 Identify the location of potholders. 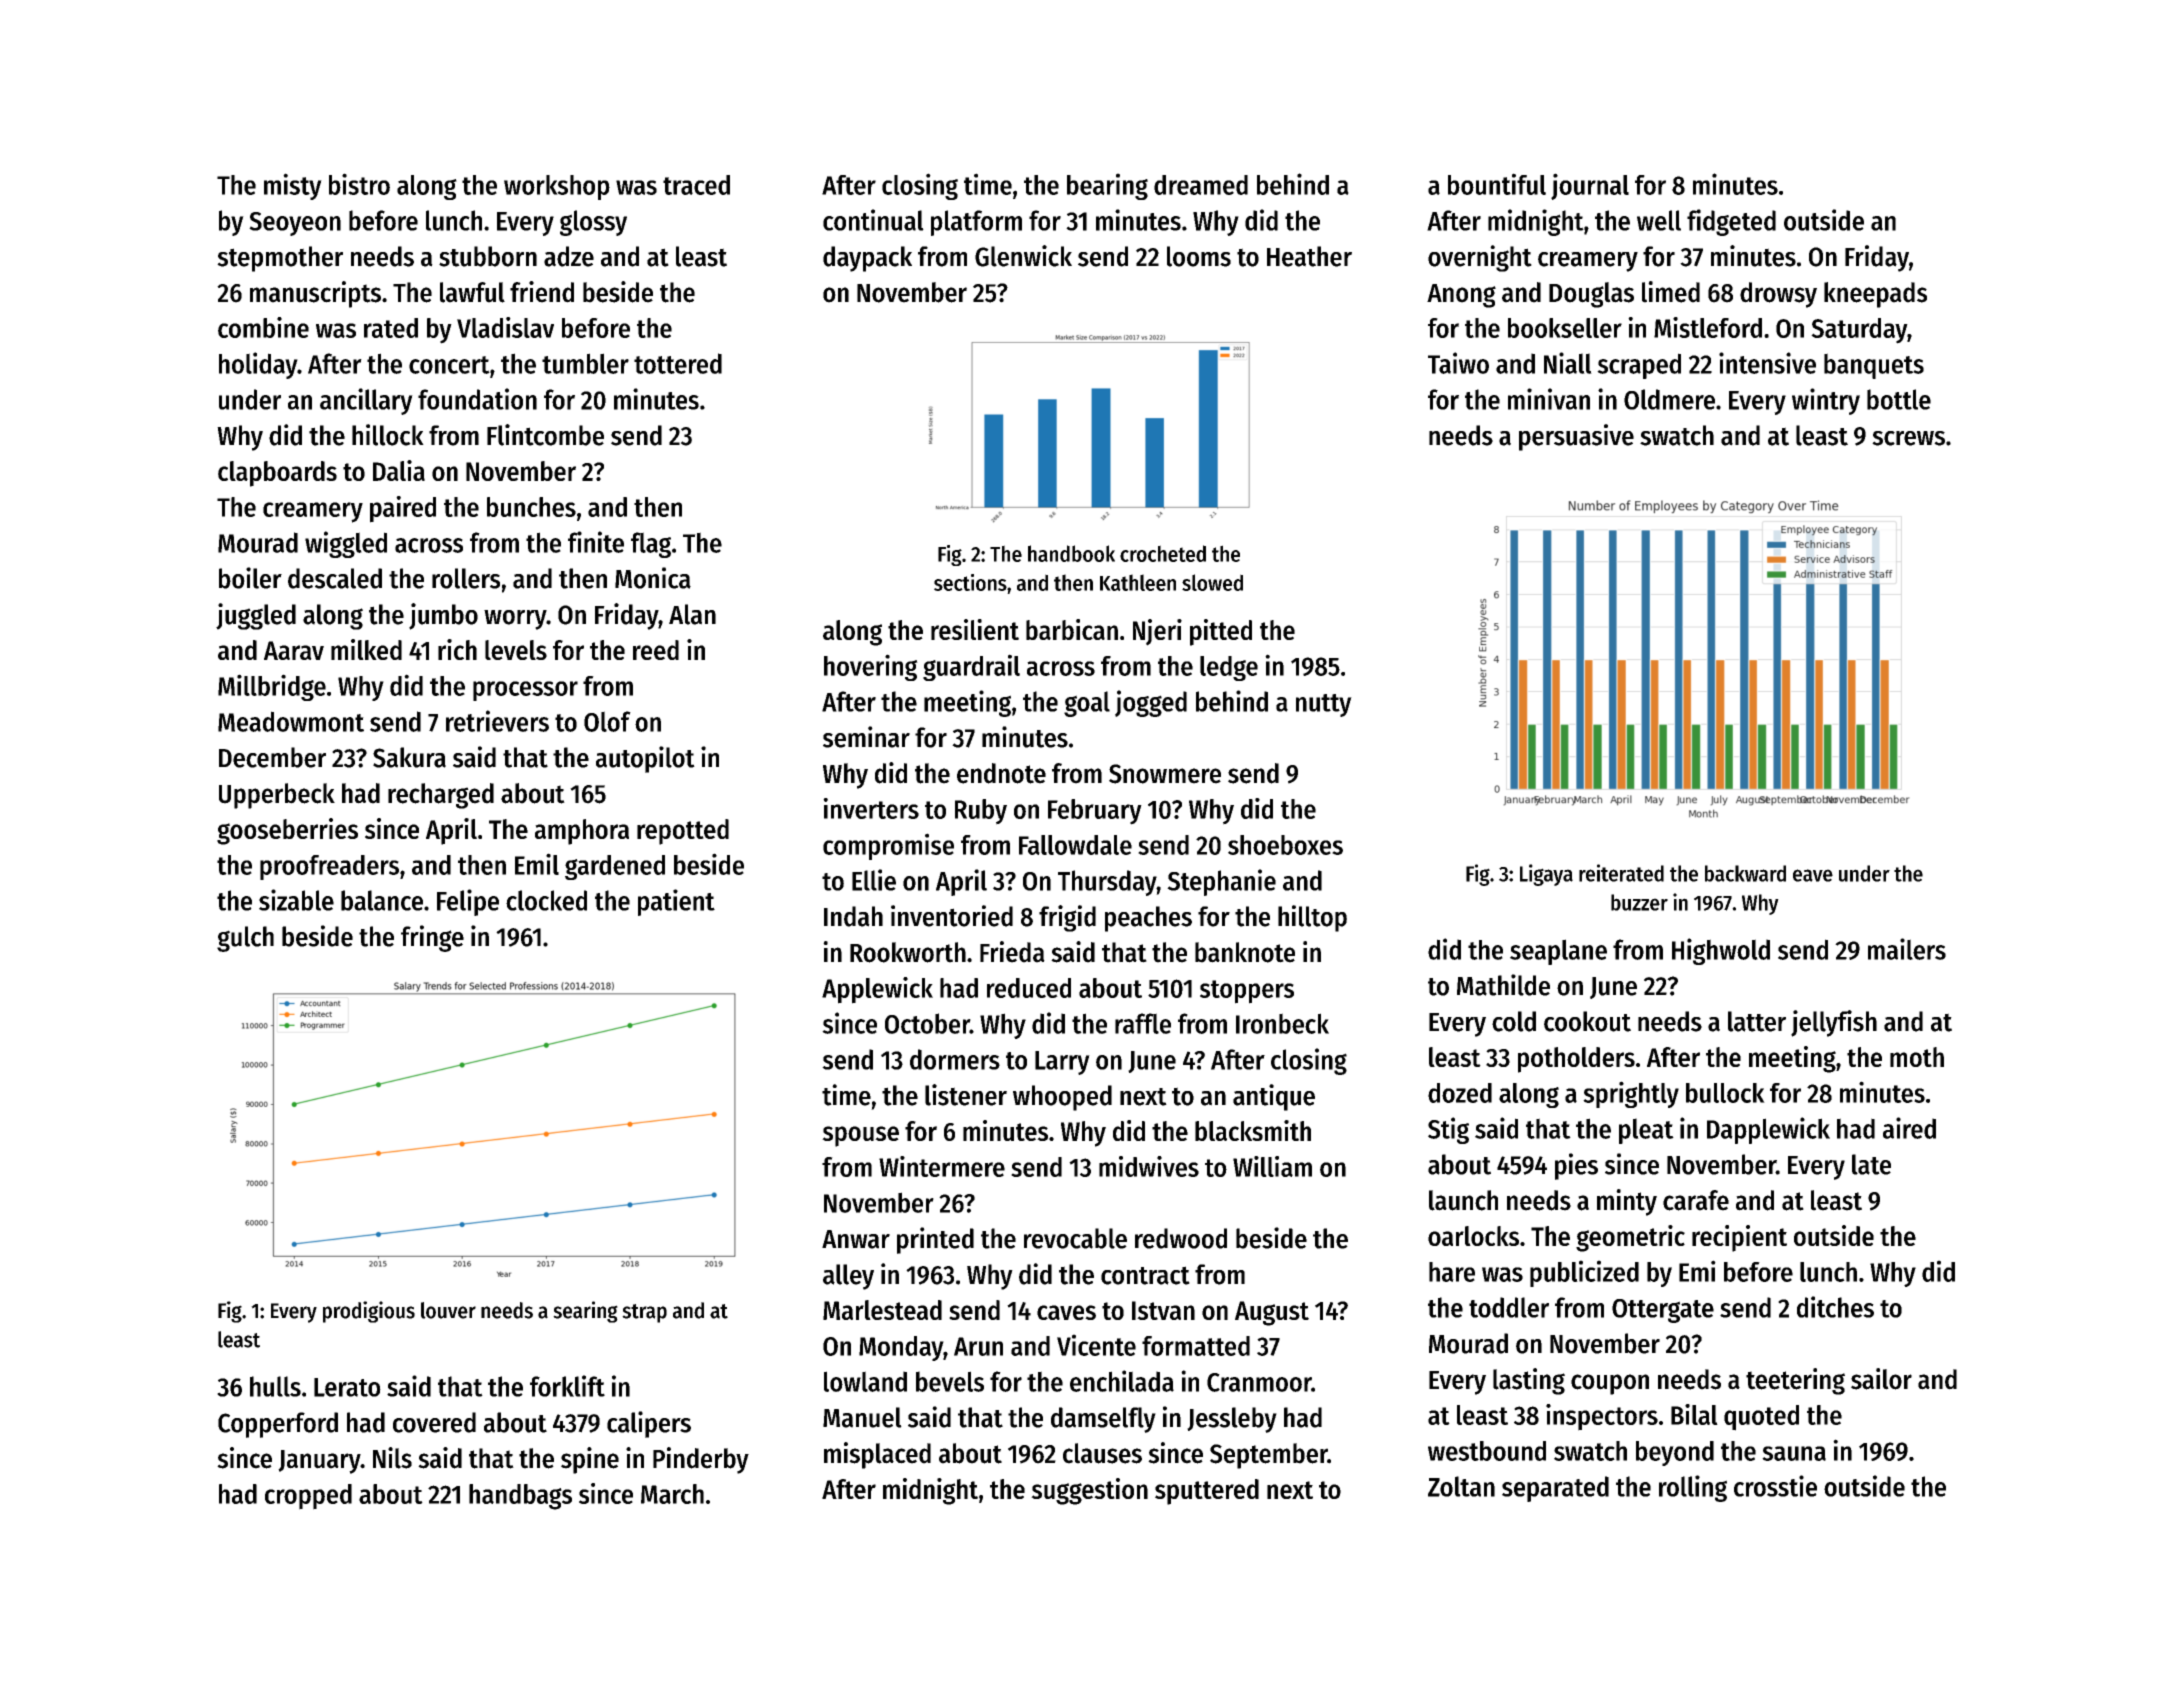
(1576, 1060).
